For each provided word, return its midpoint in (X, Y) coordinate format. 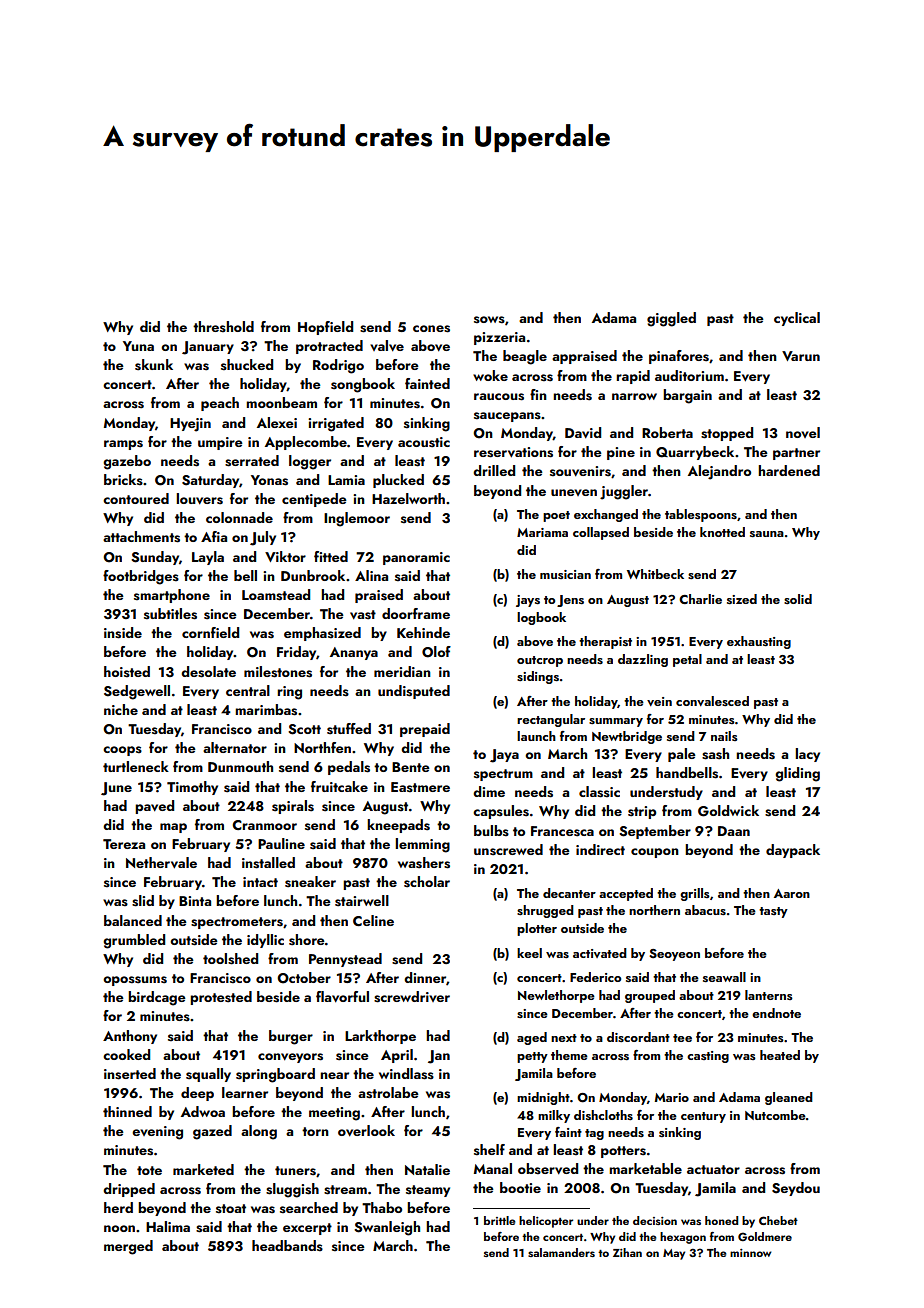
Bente (411, 767)
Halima (168, 1226)
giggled (671, 319)
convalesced (712, 701)
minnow (751, 1253)
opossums (135, 981)
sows (489, 320)
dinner (425, 977)
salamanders (561, 1252)
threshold (223, 327)
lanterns (769, 995)
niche (121, 709)
